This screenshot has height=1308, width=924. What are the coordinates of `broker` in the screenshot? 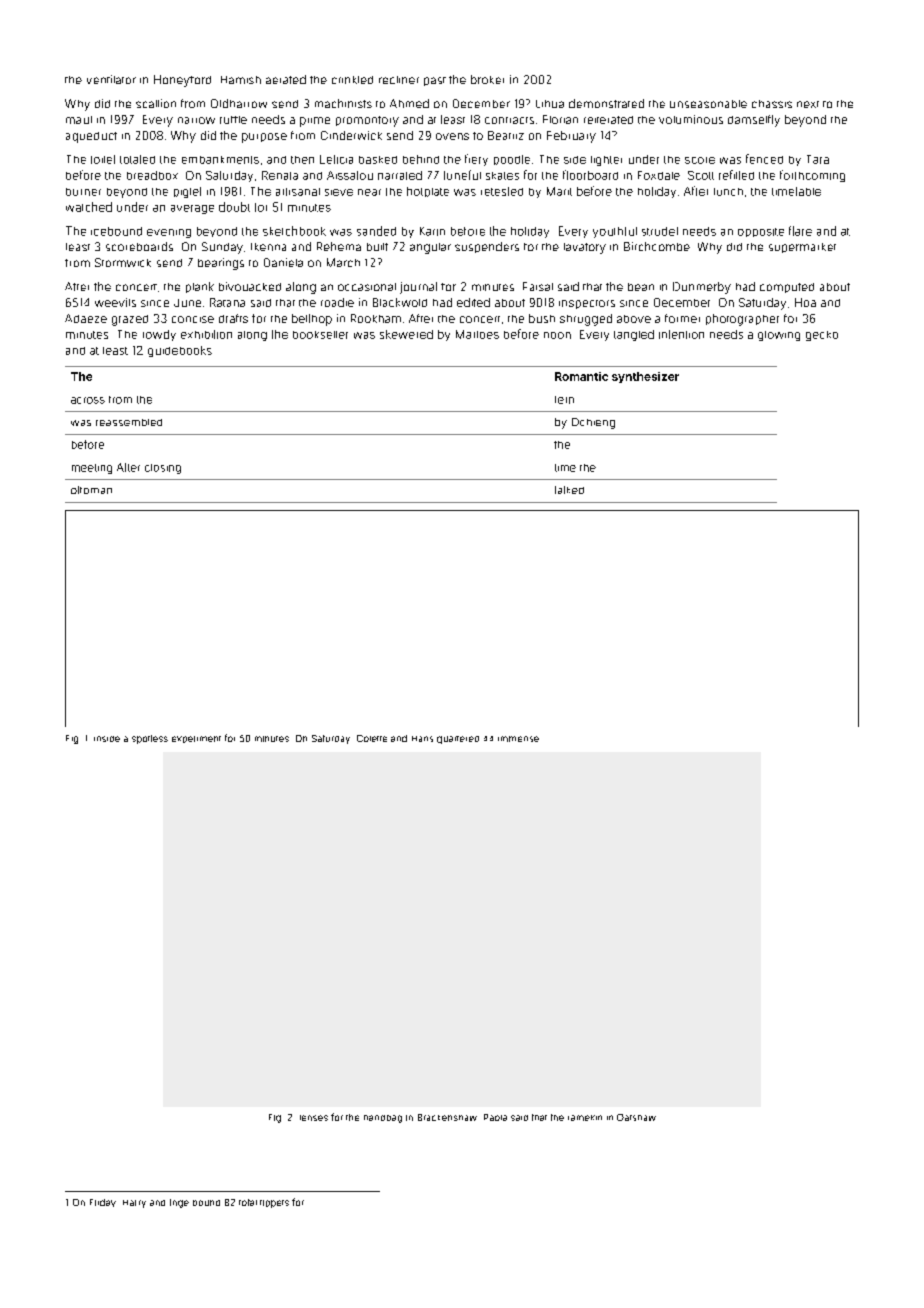 It's located at (487, 79).
